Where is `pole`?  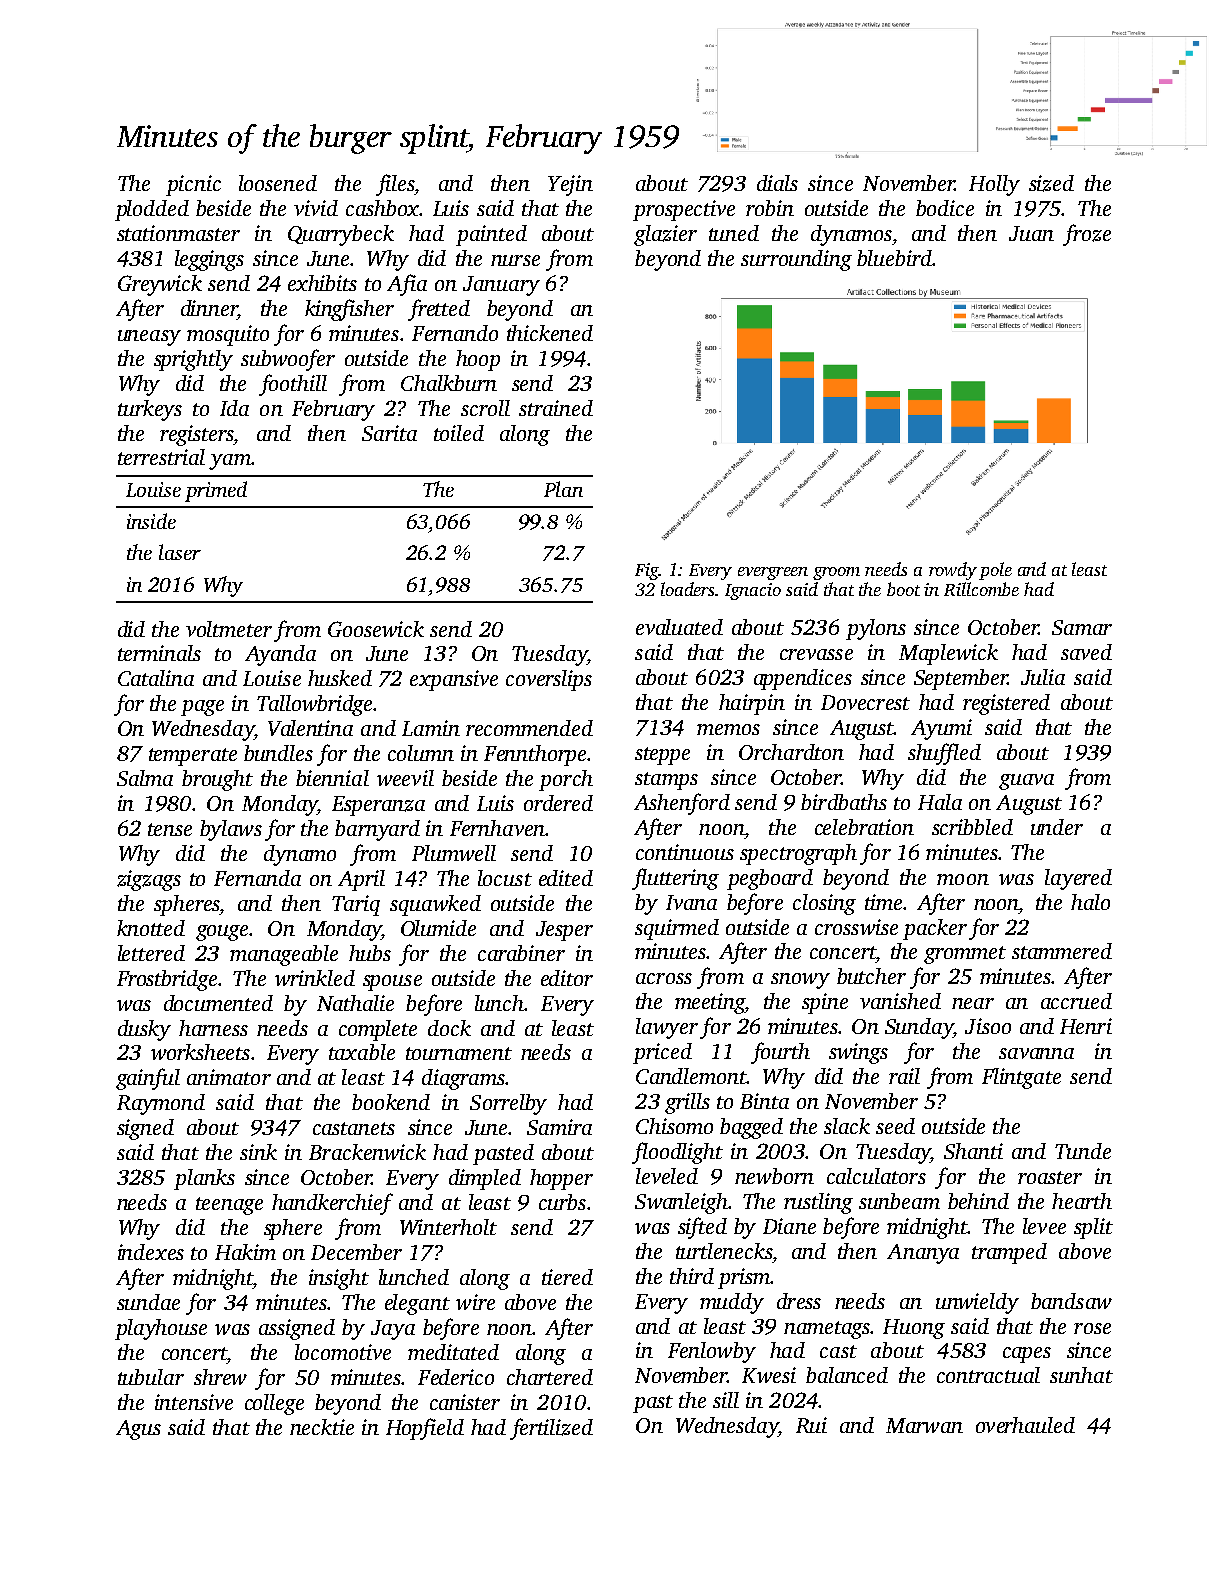
pole is located at coordinates (995, 571).
